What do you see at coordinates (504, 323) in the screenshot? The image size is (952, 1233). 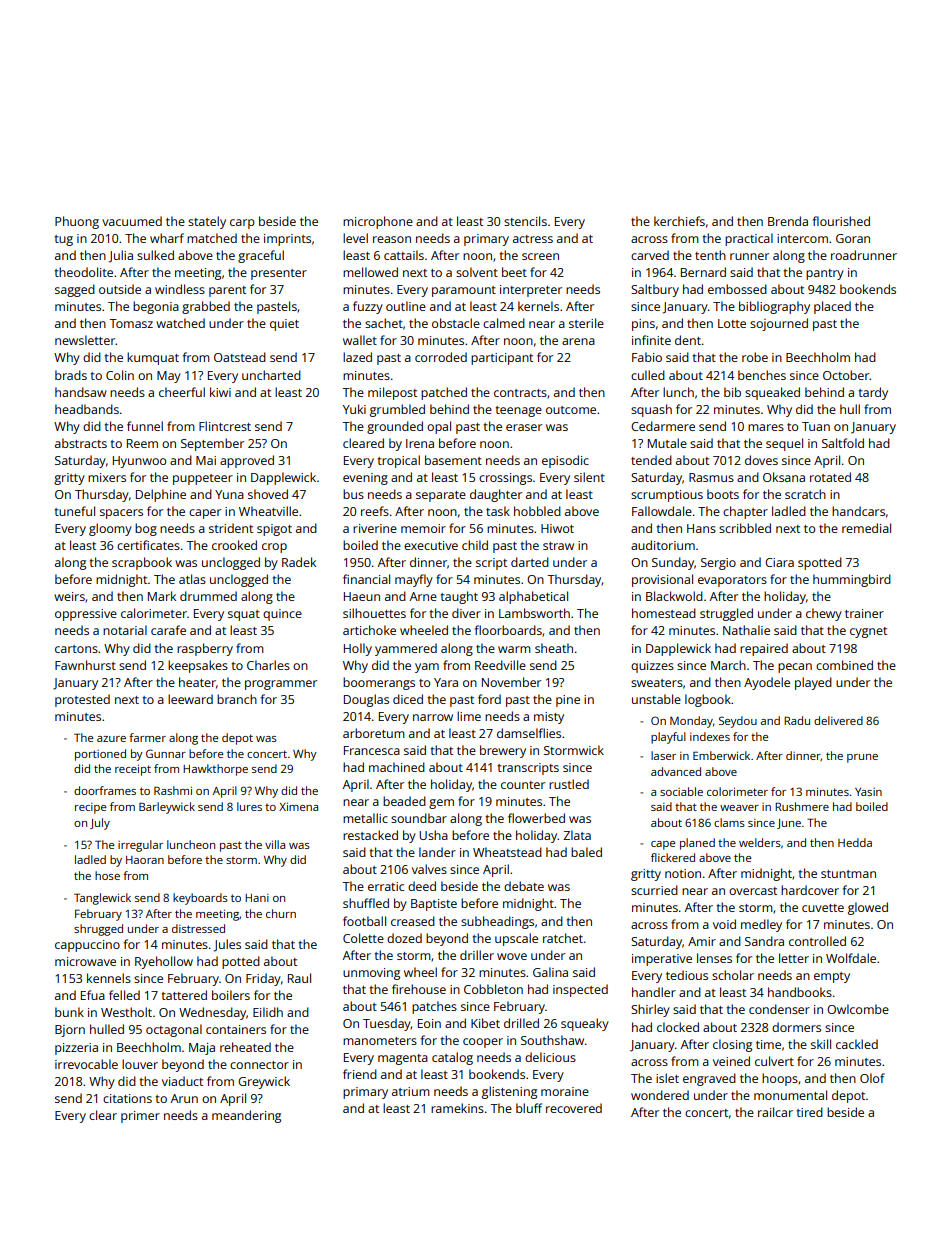 I see `calmed` at bounding box center [504, 323].
